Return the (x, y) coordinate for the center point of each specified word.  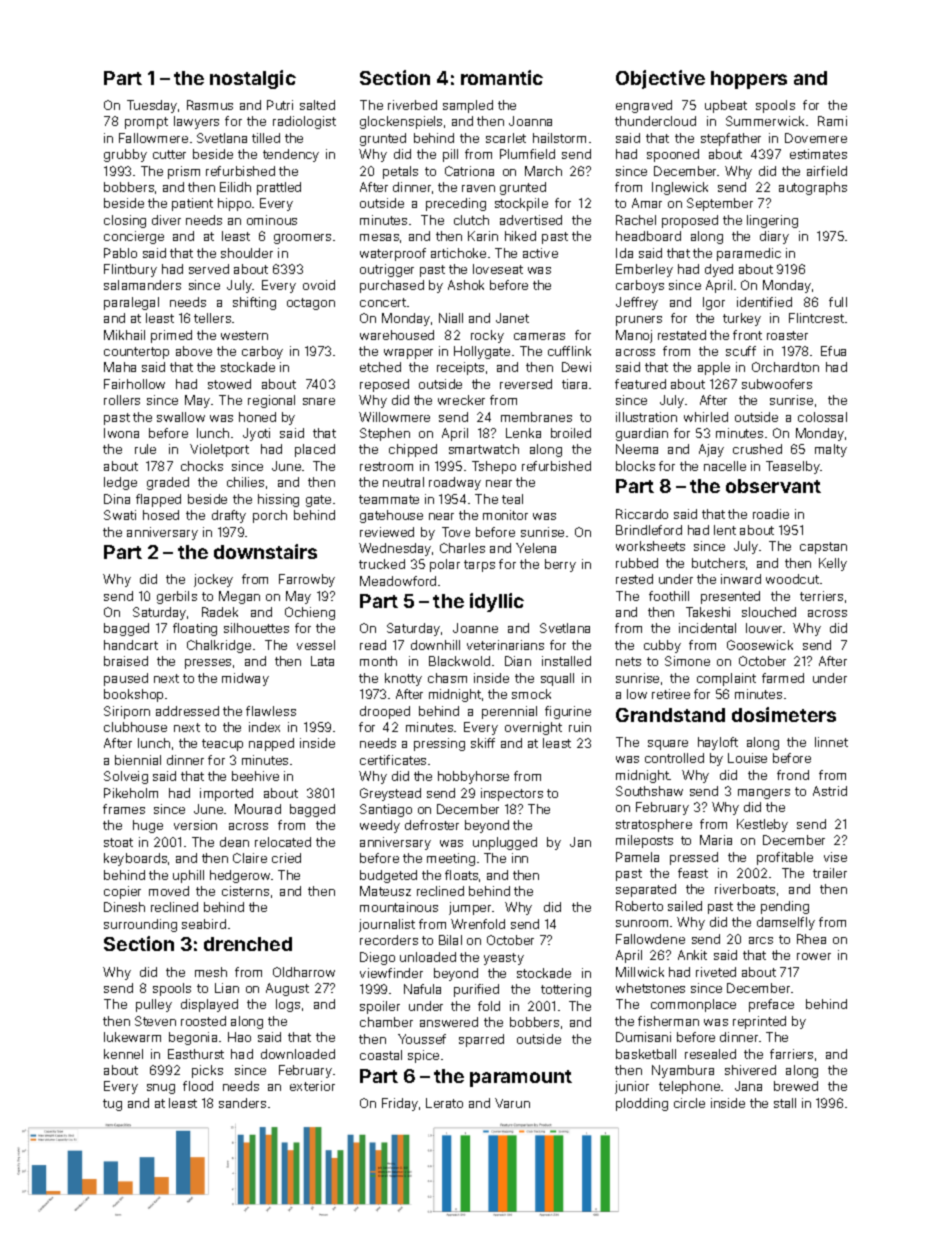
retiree (671, 694)
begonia (193, 1038)
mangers (764, 794)
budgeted (388, 876)
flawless (271, 711)
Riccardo (642, 514)
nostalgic (253, 79)
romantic (502, 77)
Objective (660, 79)
